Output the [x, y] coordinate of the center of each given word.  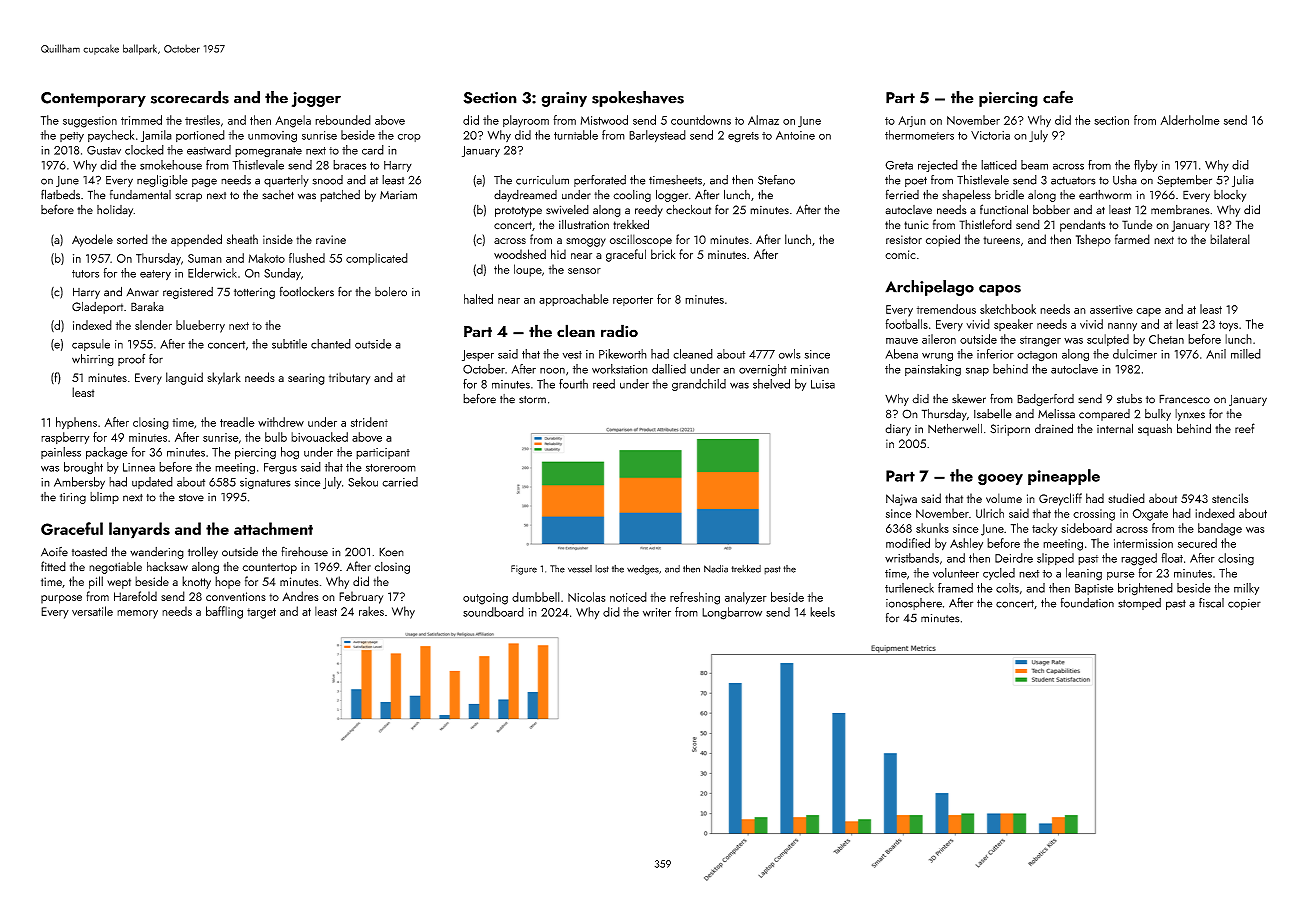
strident [369, 422]
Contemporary [93, 99]
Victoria [990, 135]
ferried [902, 194]
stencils [1230, 498]
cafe [1058, 97]
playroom [526, 121]
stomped [1139, 604]
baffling [224, 612]
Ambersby [79, 483]
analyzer [746, 598]
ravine [331, 239]
